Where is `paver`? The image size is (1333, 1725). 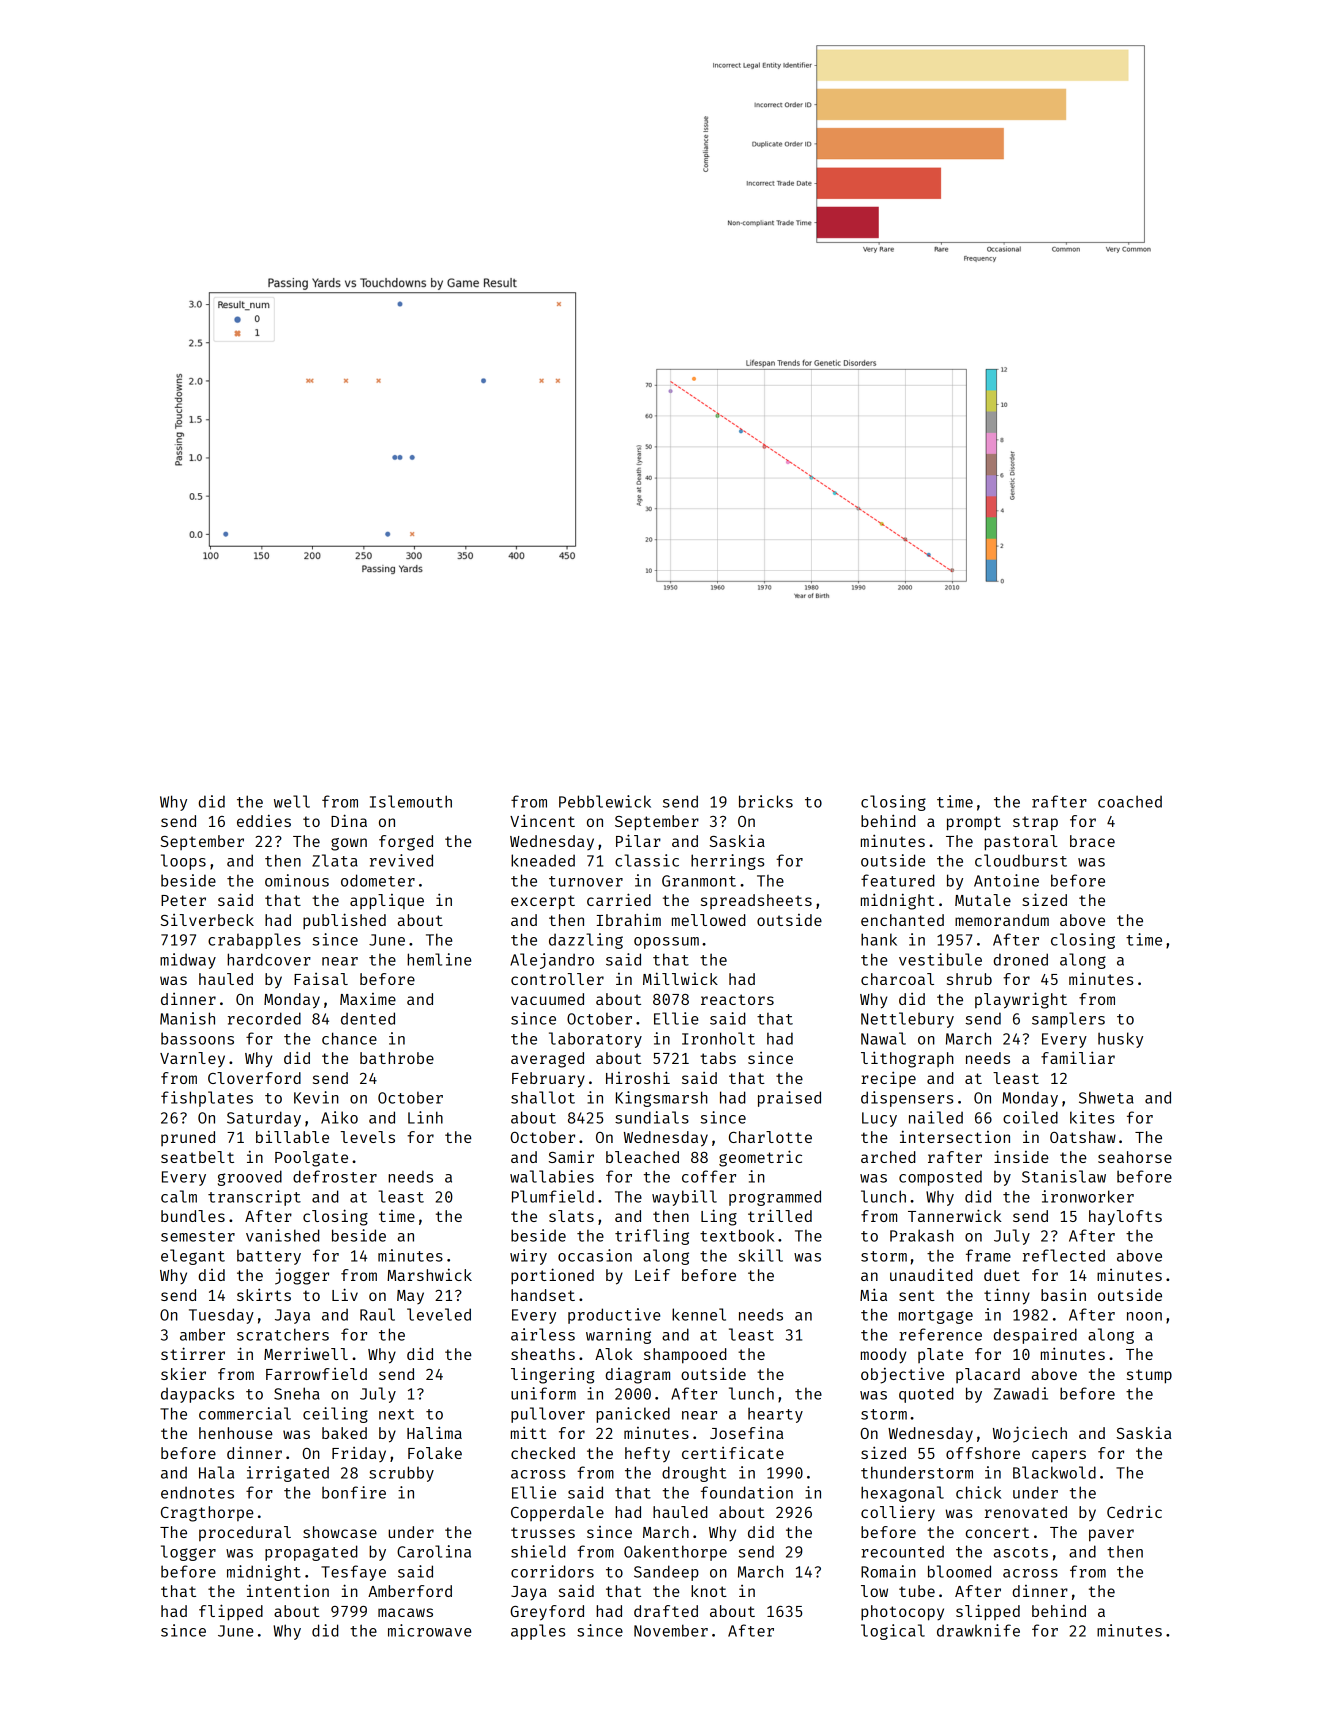
paver is located at coordinates (1111, 1535).
